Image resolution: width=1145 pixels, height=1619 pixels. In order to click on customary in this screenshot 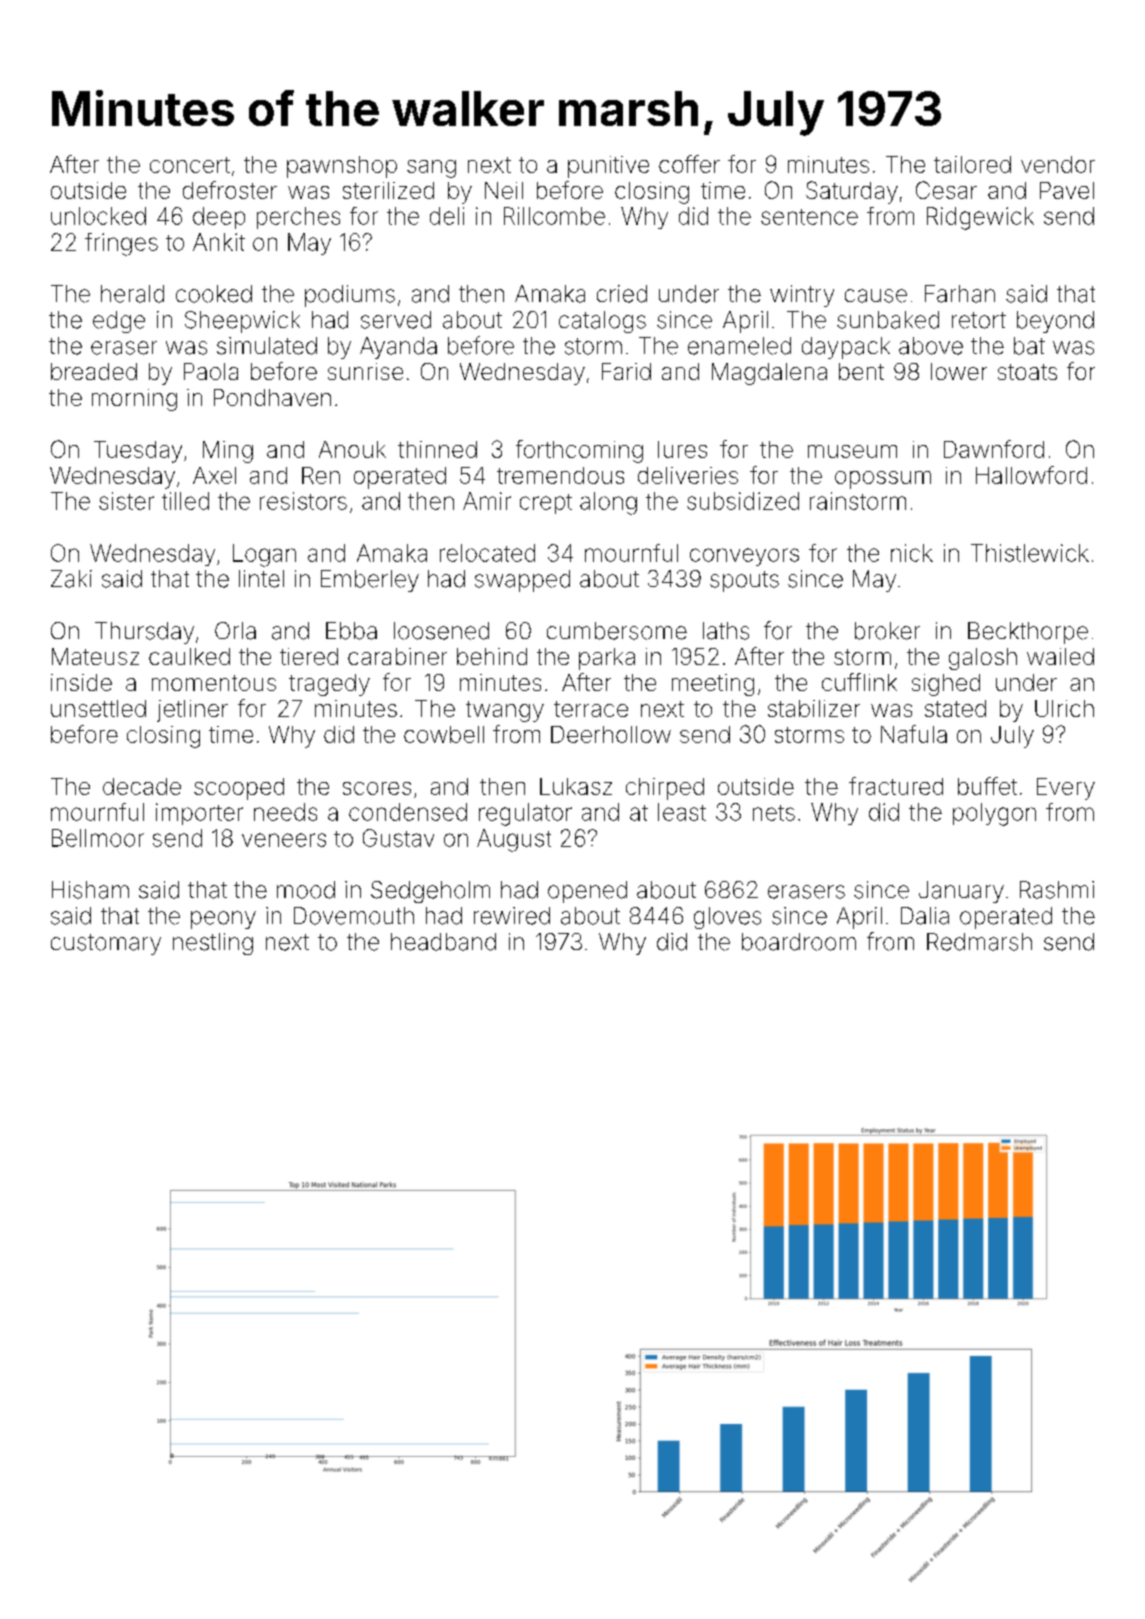, I will do `click(106, 944)`.
